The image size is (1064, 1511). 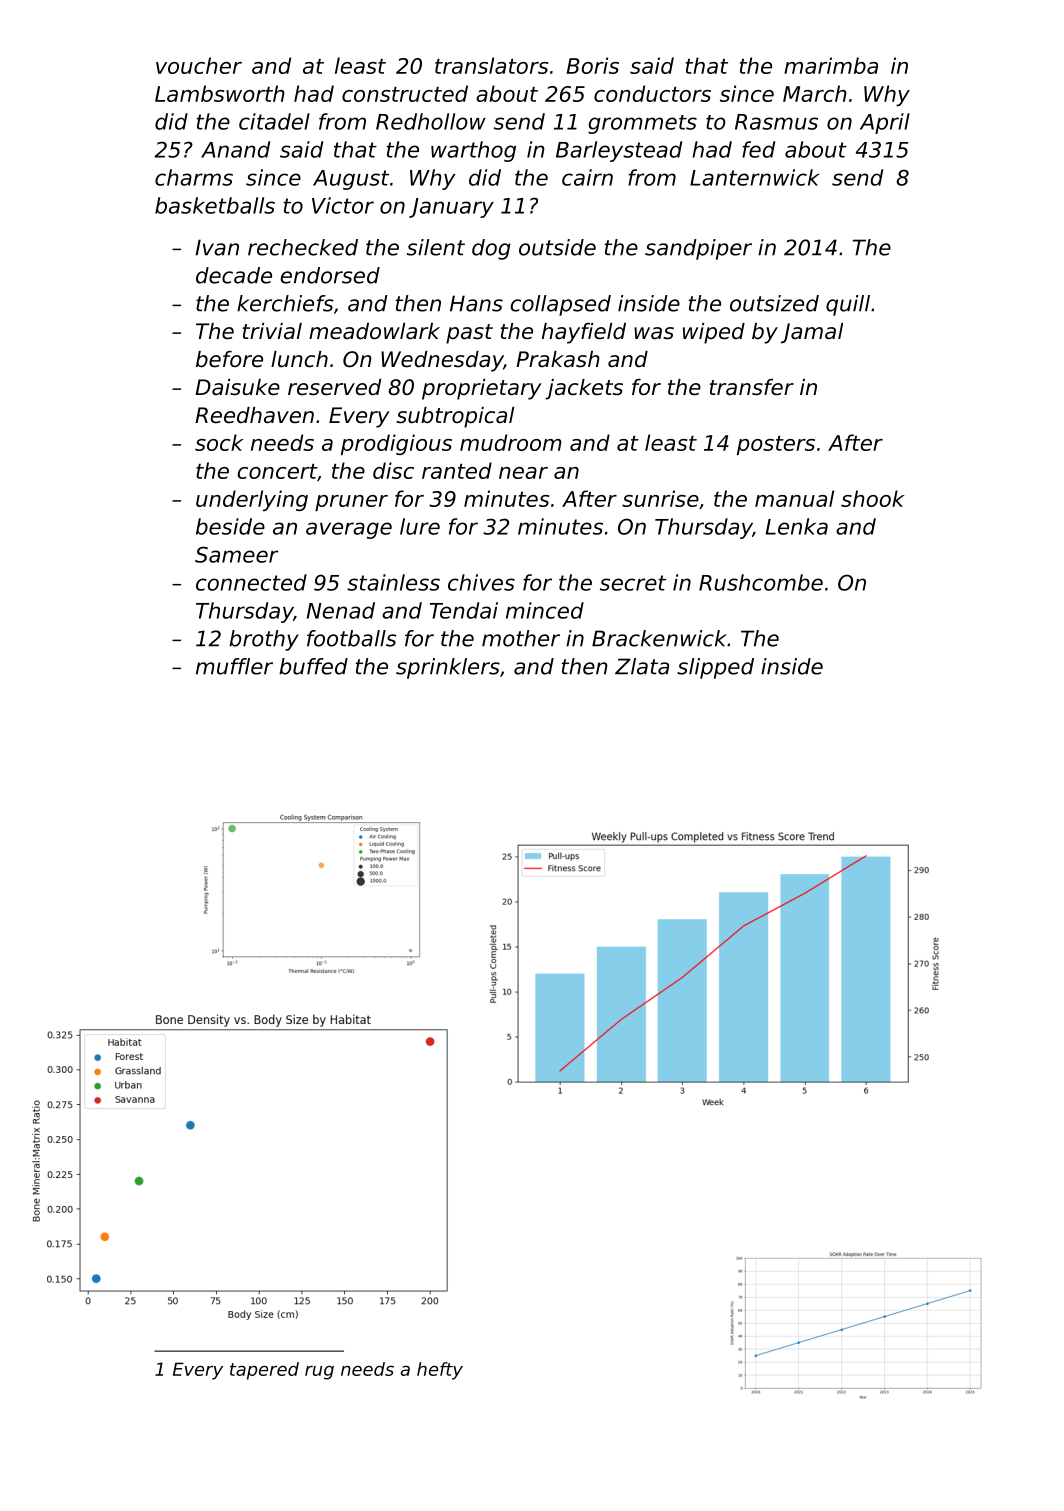 I want to click on Rushcombe, so click(x=761, y=582).
